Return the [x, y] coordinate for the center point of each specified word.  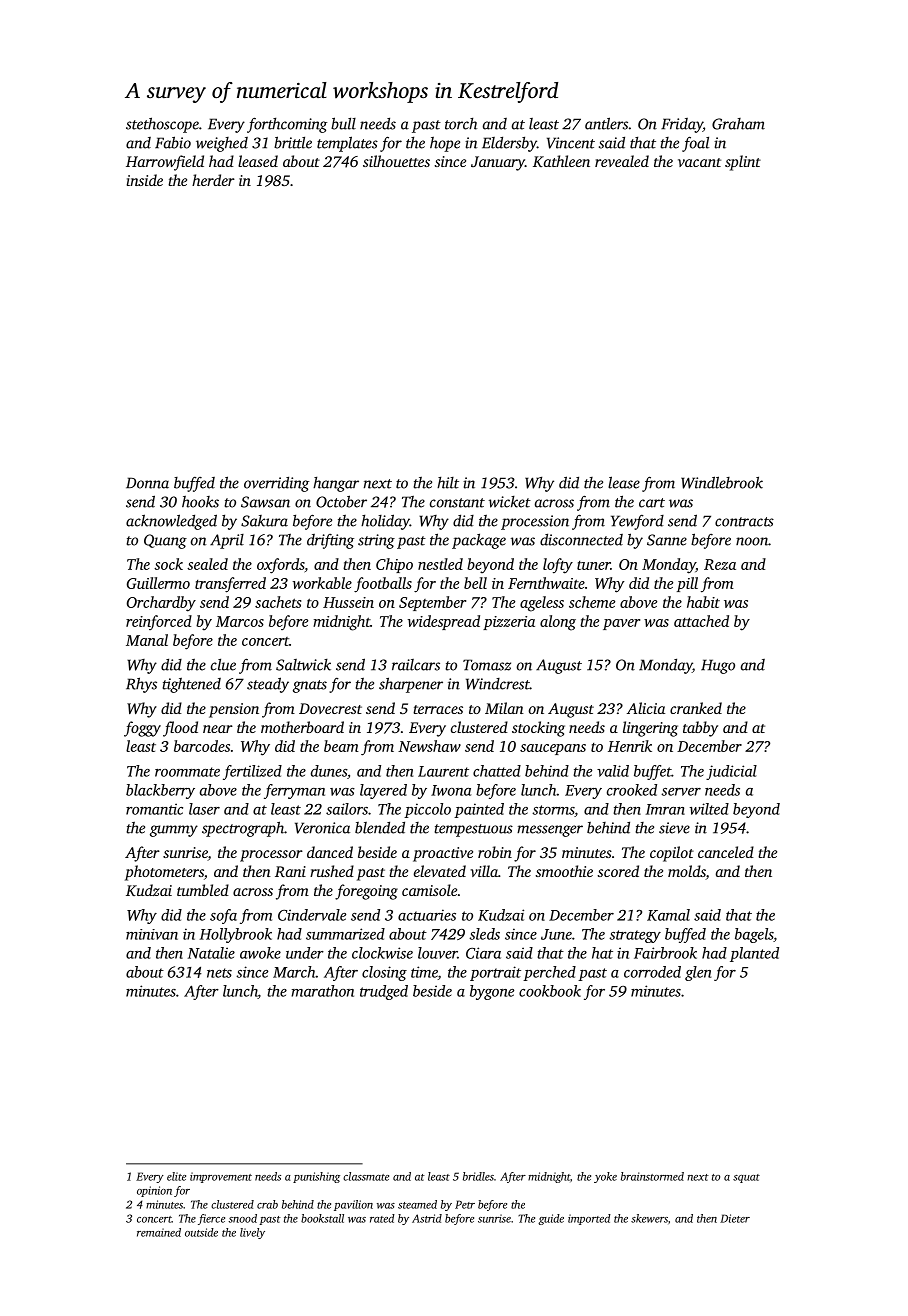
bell [475, 583]
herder [213, 180]
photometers [164, 873]
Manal [147, 640]
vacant [699, 162]
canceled [726, 852]
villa [484, 871]
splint [743, 163]
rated [382, 1218]
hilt [448, 483]
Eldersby [509, 144]
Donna [147, 483]
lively [252, 1233]
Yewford [637, 522]
